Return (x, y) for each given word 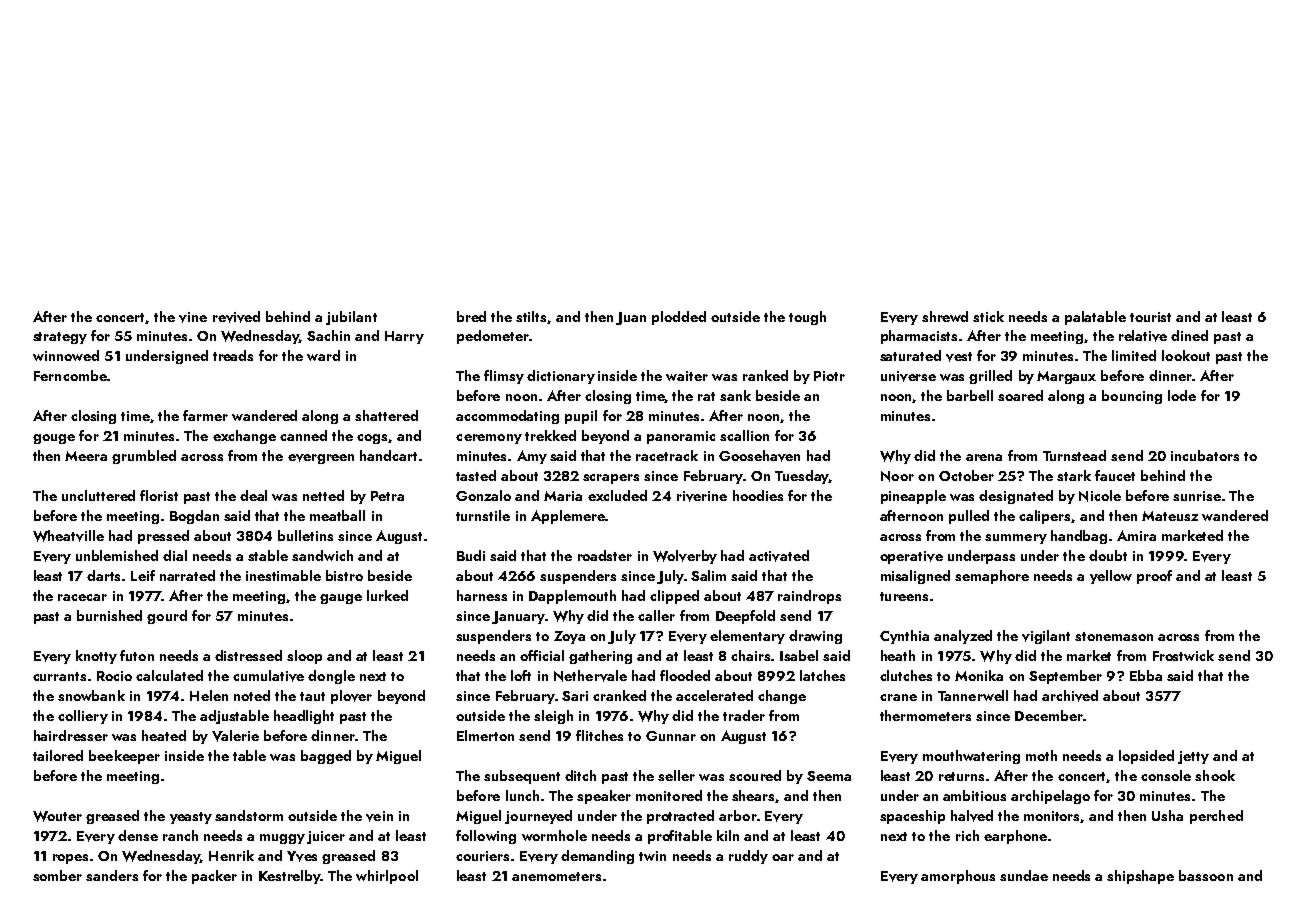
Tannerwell (973, 695)
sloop (304, 657)
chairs (750, 655)
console (1166, 775)
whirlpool (387, 877)
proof (1154, 577)
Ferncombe (70, 375)
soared (1020, 395)
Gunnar (671, 736)
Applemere (568, 517)
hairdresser (71, 735)
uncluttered (98, 495)
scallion (744, 435)
